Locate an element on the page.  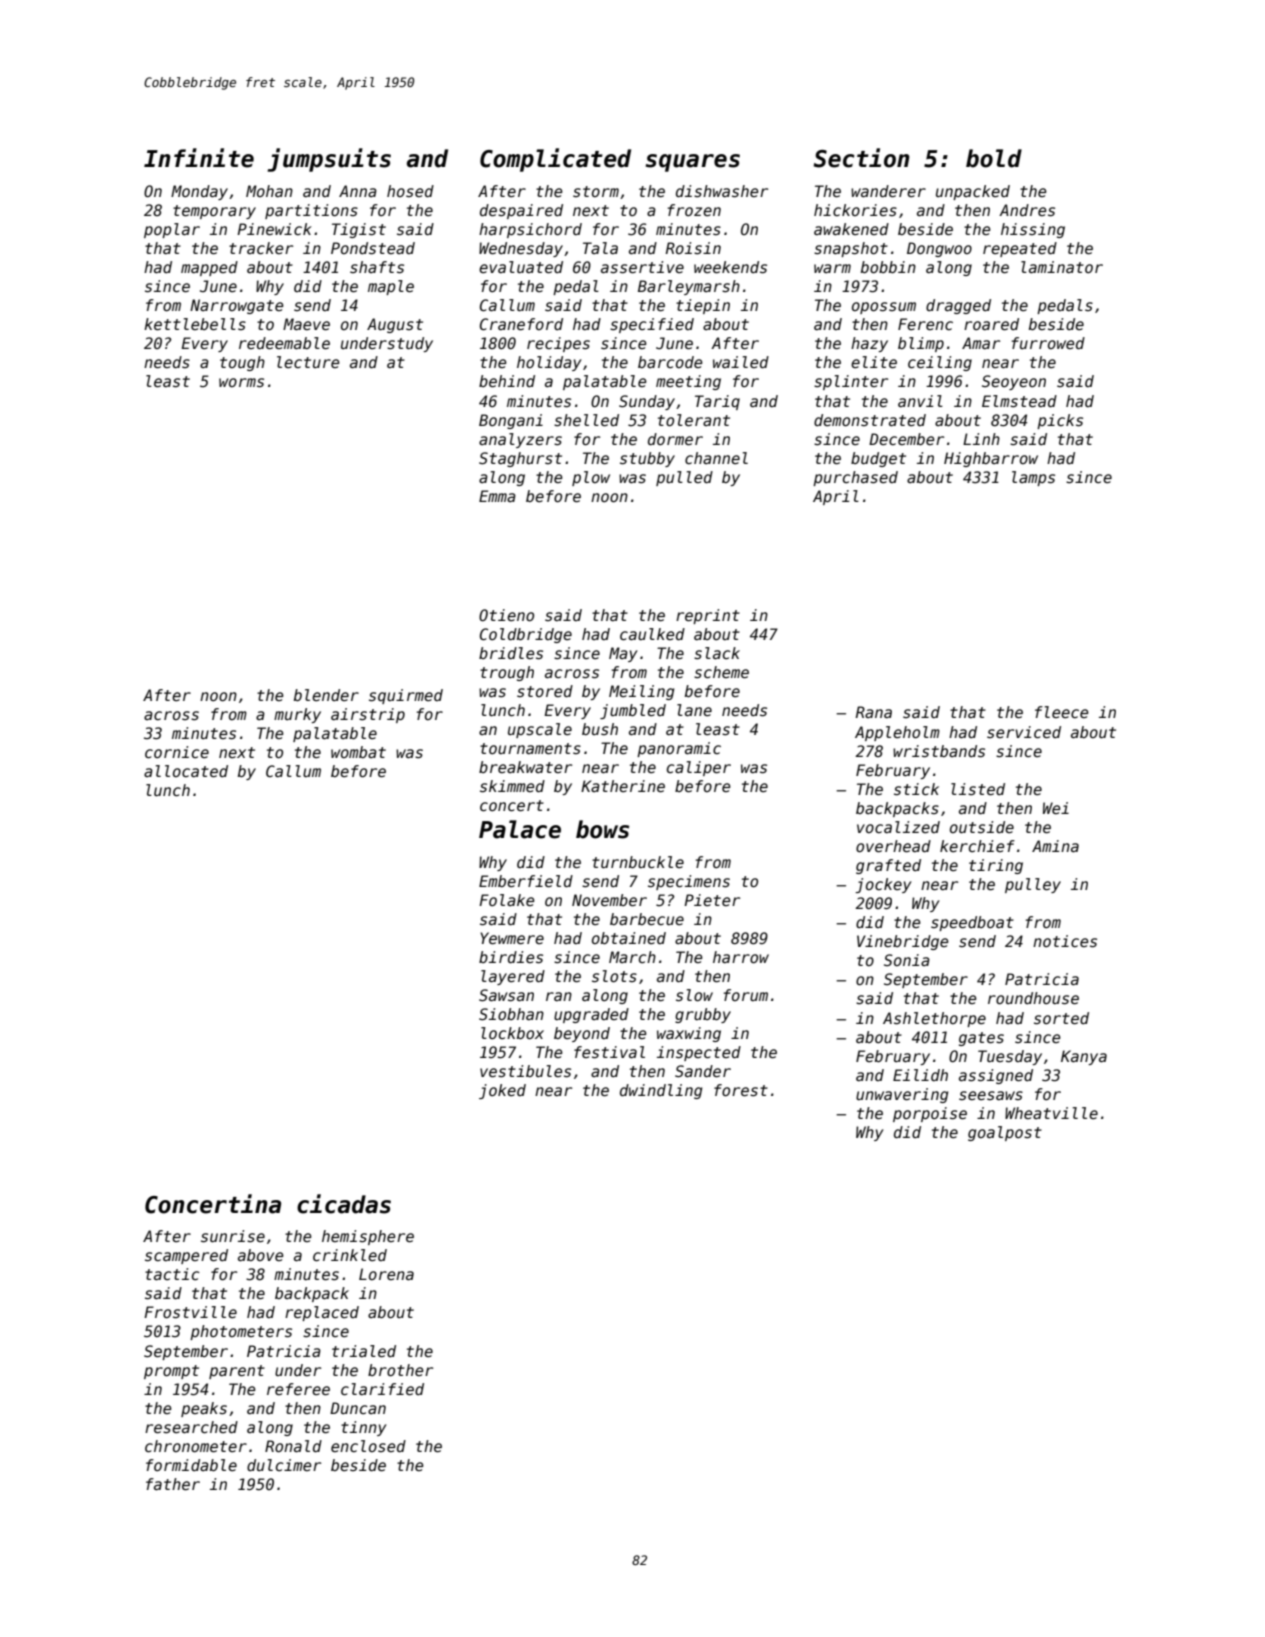
squares is located at coordinates (693, 163).
